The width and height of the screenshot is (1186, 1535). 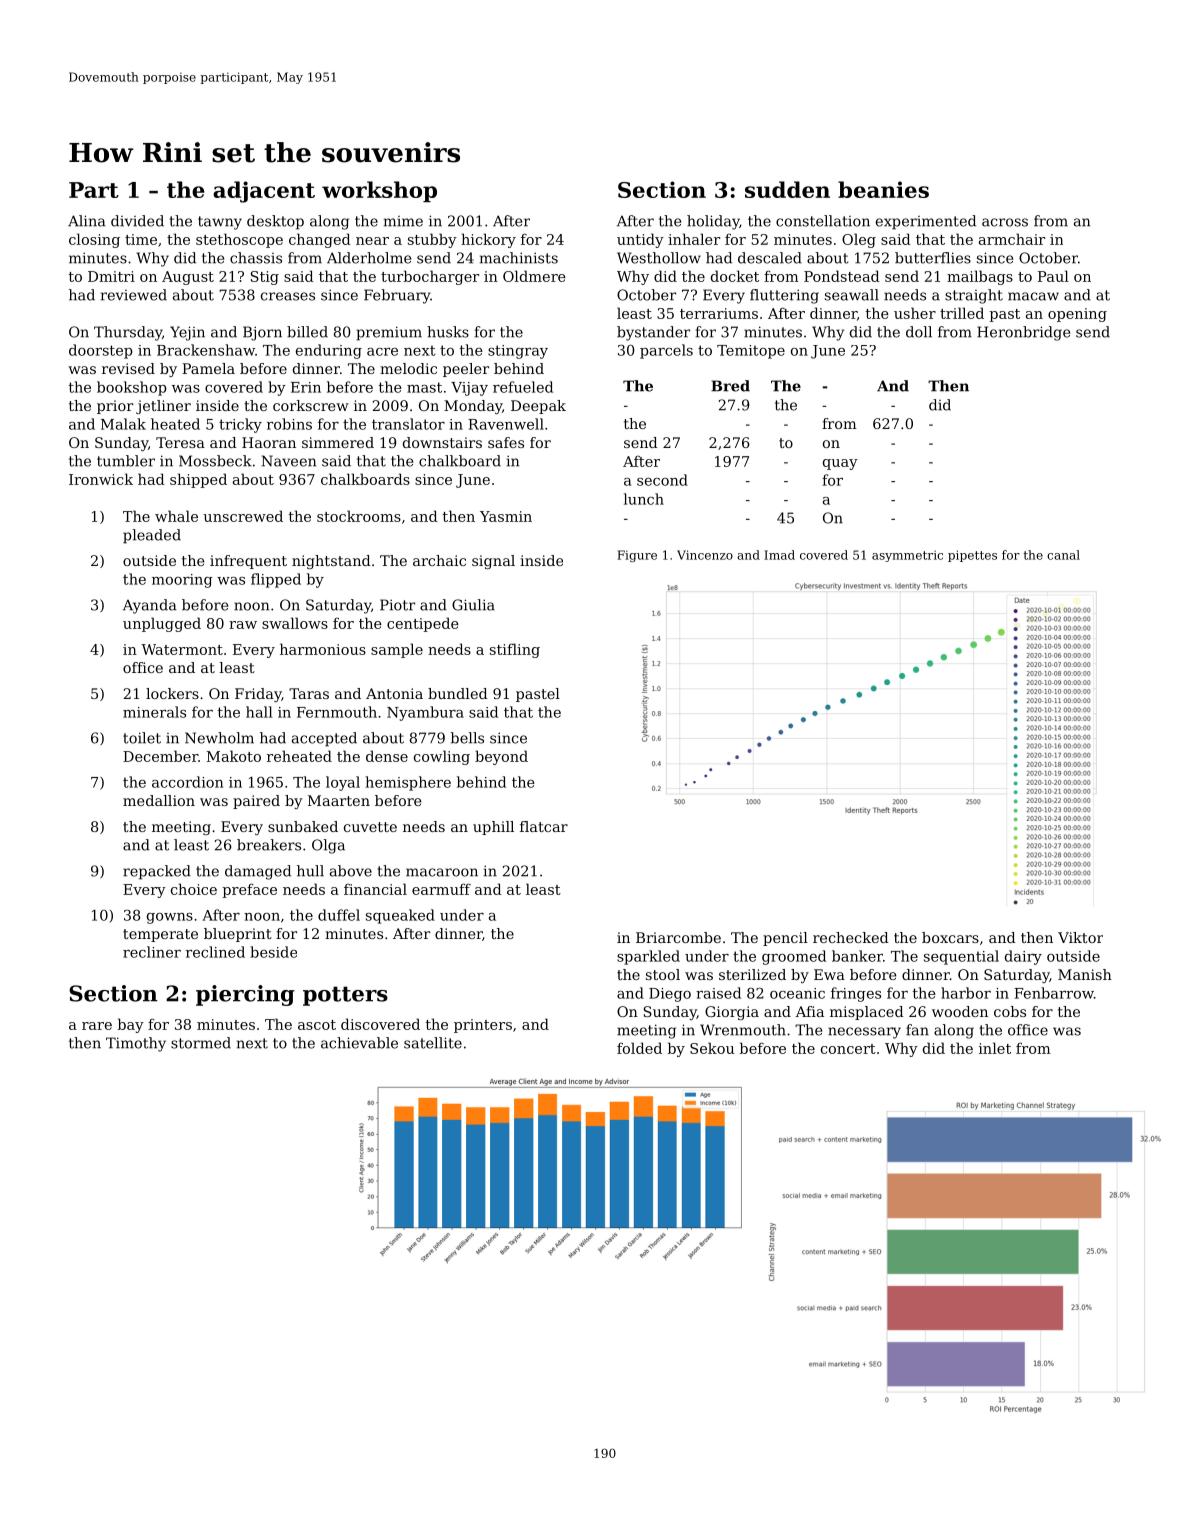 What do you see at coordinates (201, 1043) in the screenshot?
I see `stormed` at bounding box center [201, 1043].
